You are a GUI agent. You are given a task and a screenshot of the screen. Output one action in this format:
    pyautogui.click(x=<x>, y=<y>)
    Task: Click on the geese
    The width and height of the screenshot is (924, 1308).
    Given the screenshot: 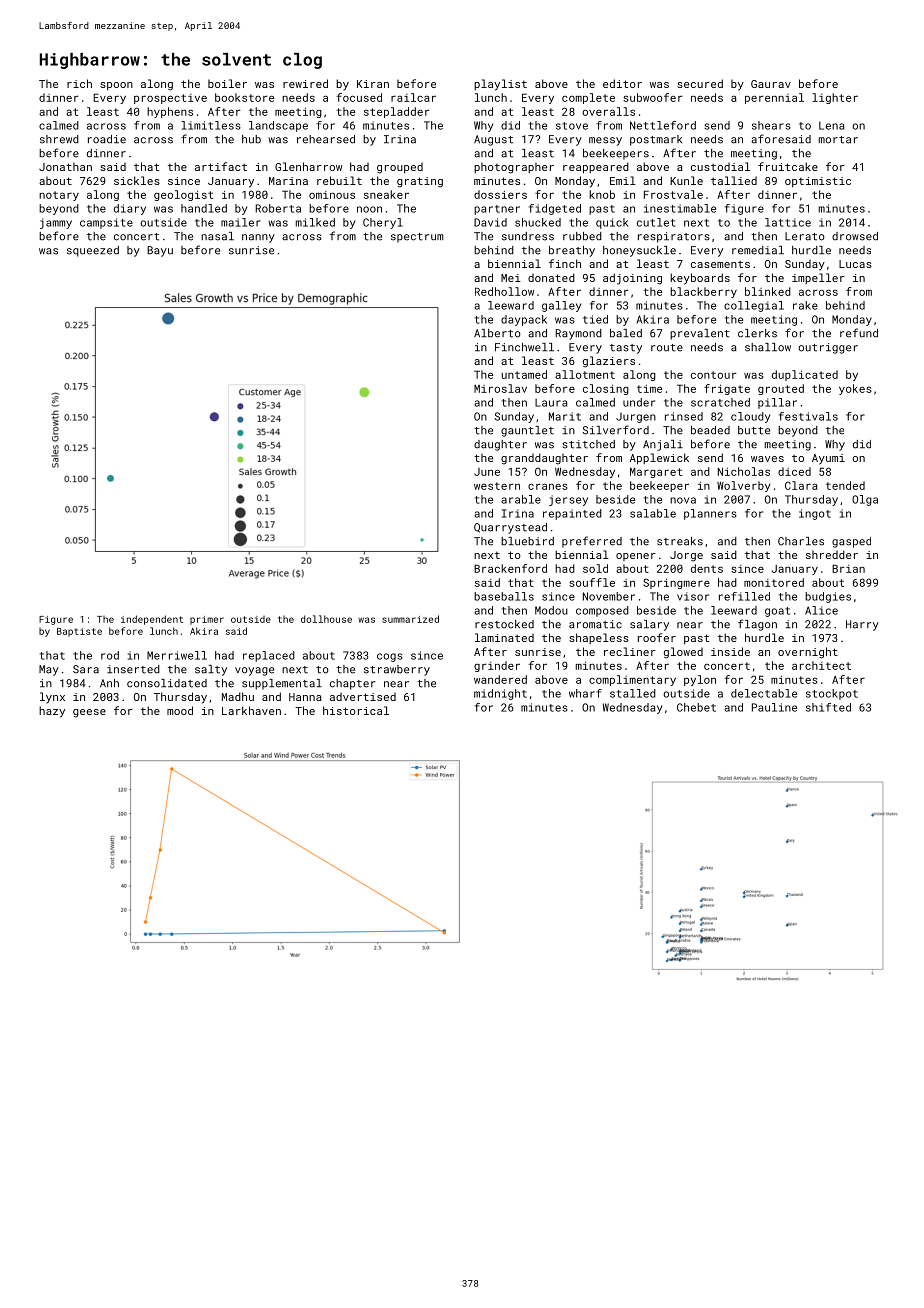 What is the action you would take?
    pyautogui.click(x=89, y=713)
